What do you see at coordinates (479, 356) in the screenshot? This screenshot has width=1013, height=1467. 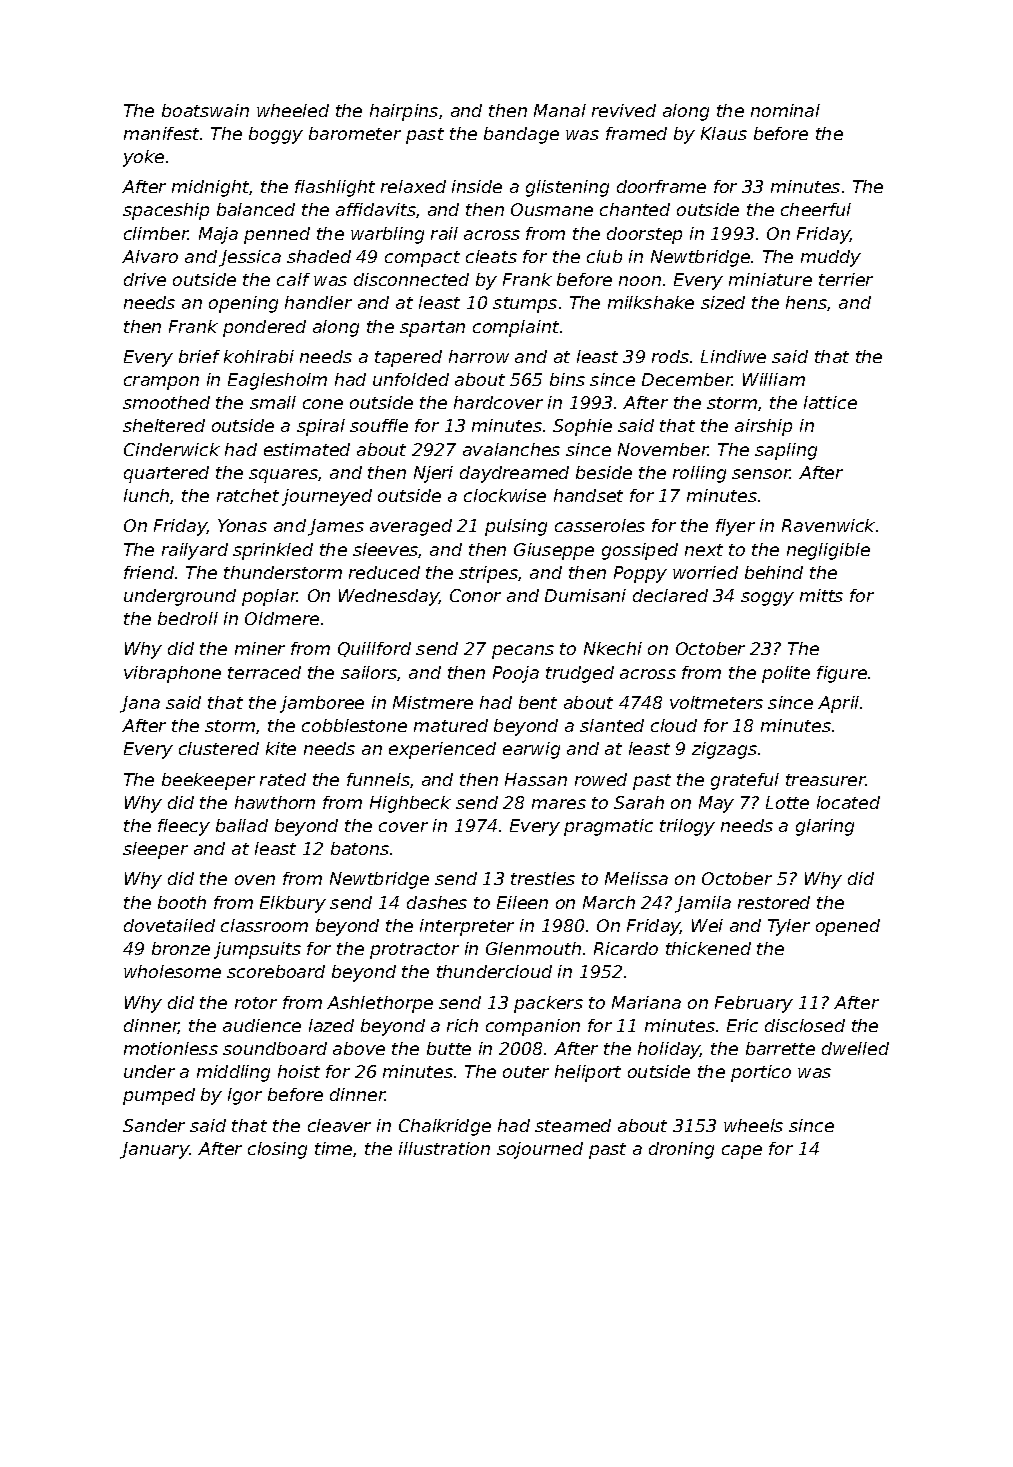 I see `harrow` at bounding box center [479, 356].
